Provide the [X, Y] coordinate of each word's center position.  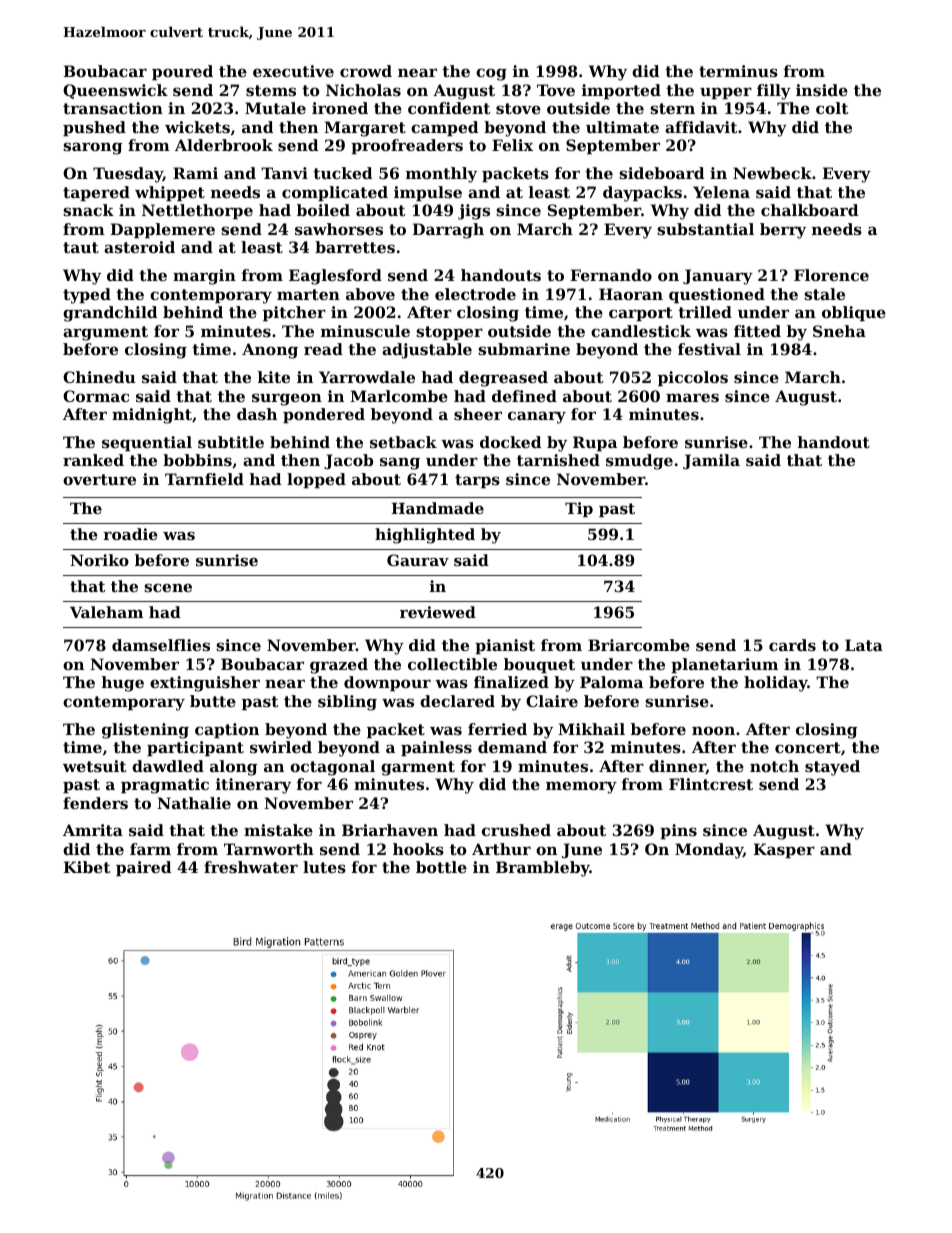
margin [204, 277]
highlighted [425, 536]
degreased [503, 379]
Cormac [96, 396]
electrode [475, 294]
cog [491, 74]
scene [168, 588]
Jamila [711, 461]
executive [293, 71]
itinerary [253, 786]
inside [822, 90]
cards [792, 645]
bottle [441, 867]
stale [824, 294]
